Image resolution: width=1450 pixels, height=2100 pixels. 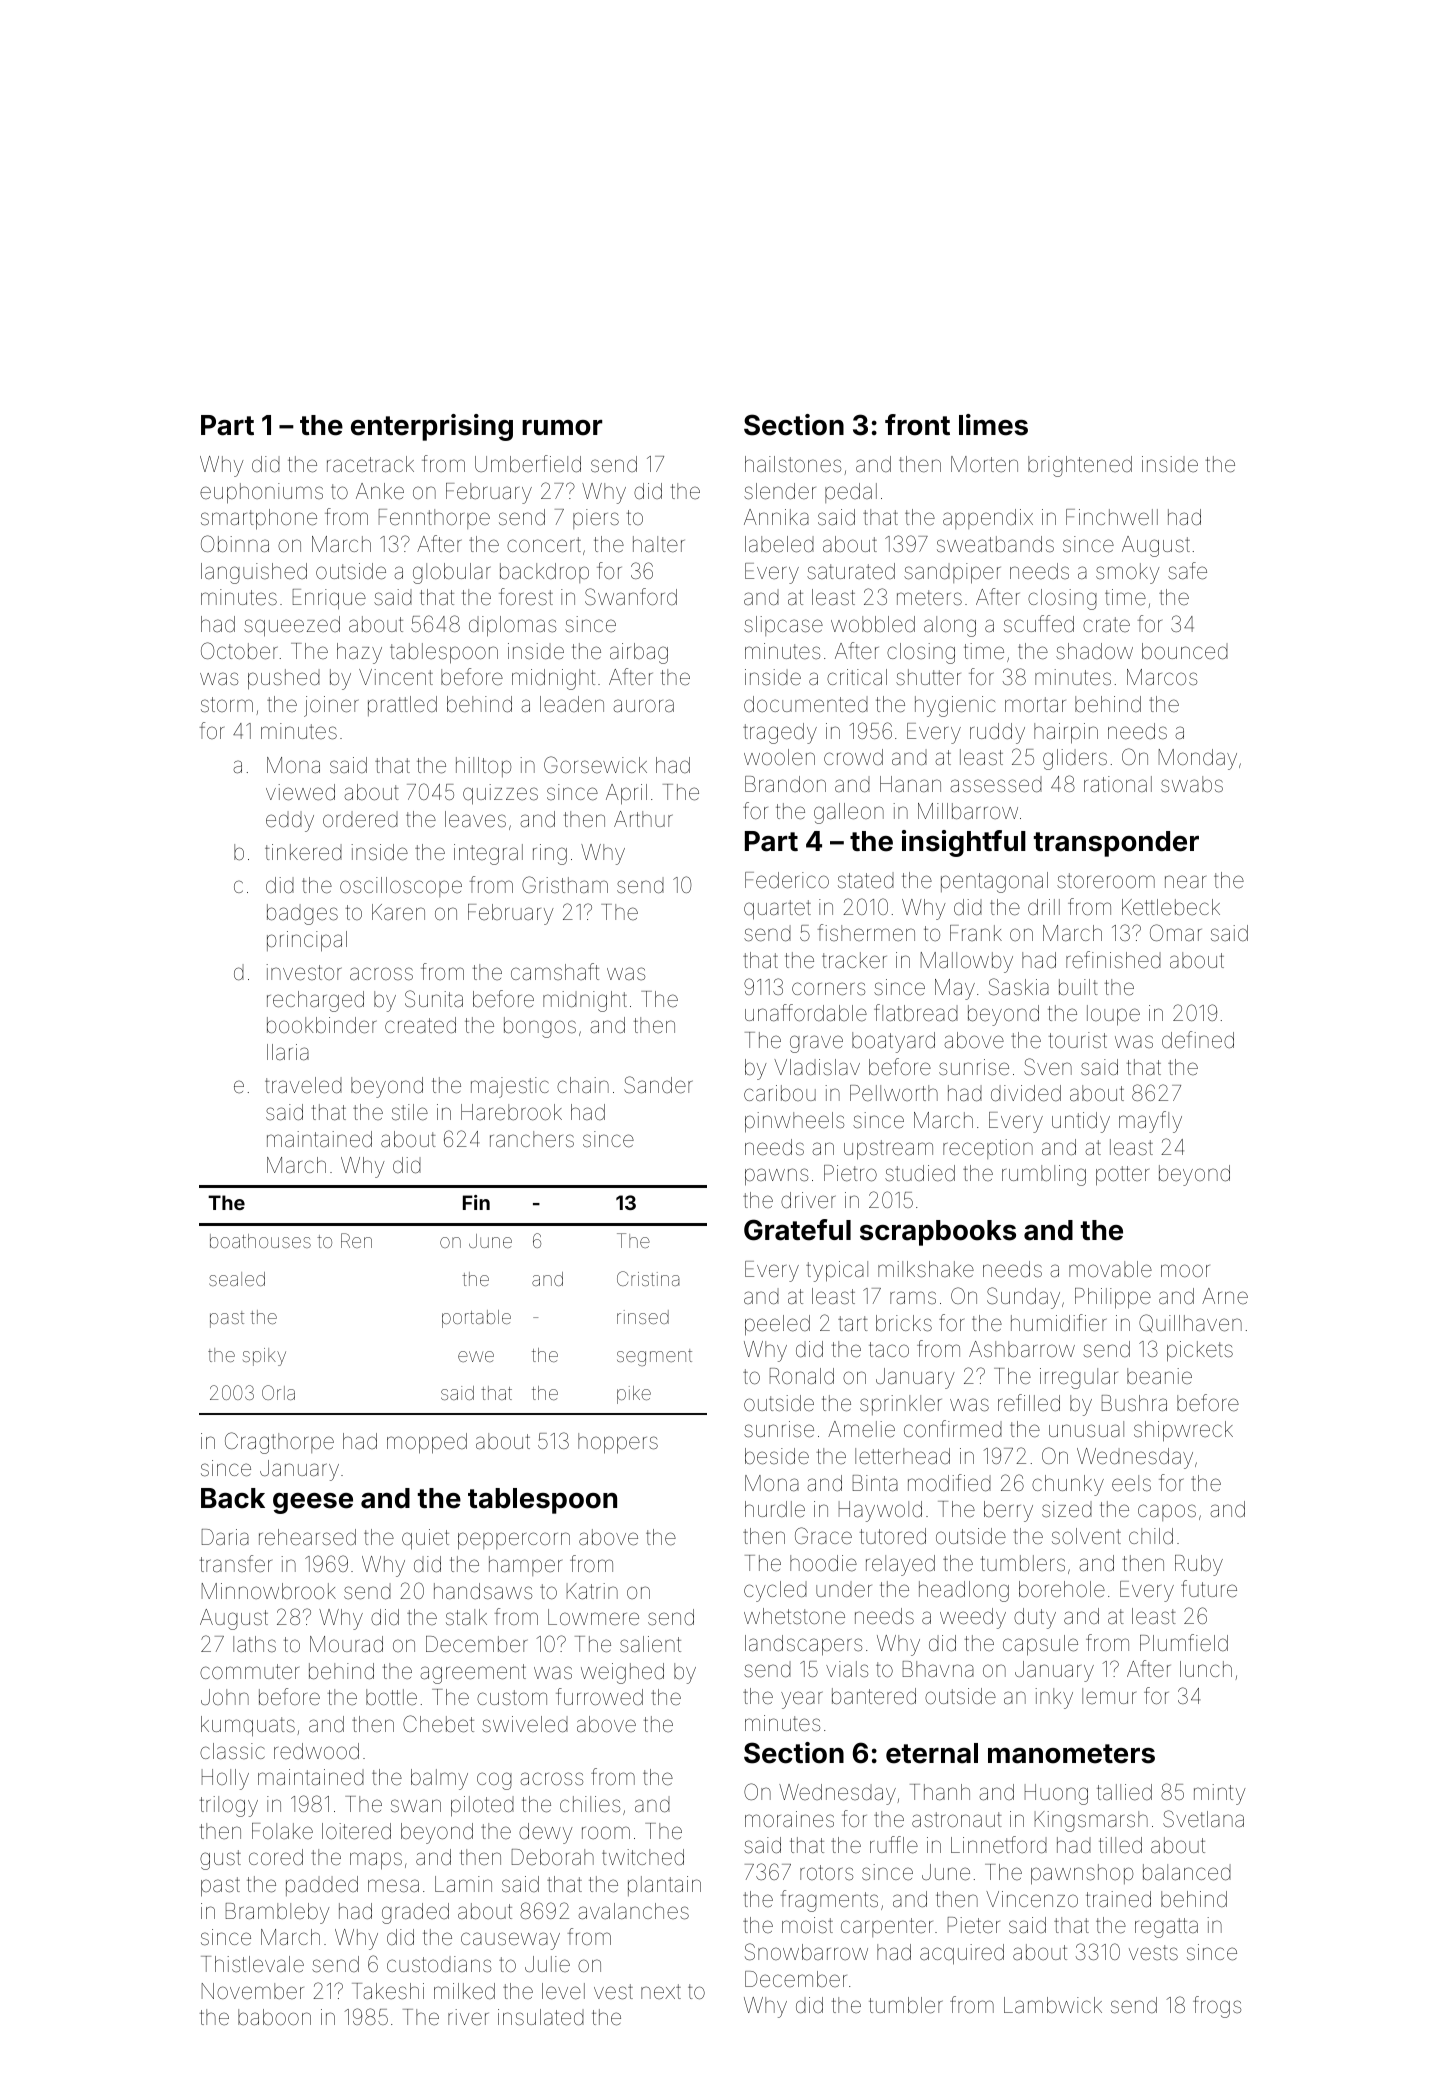 I want to click on Snowbarrow, so click(x=806, y=1952).
